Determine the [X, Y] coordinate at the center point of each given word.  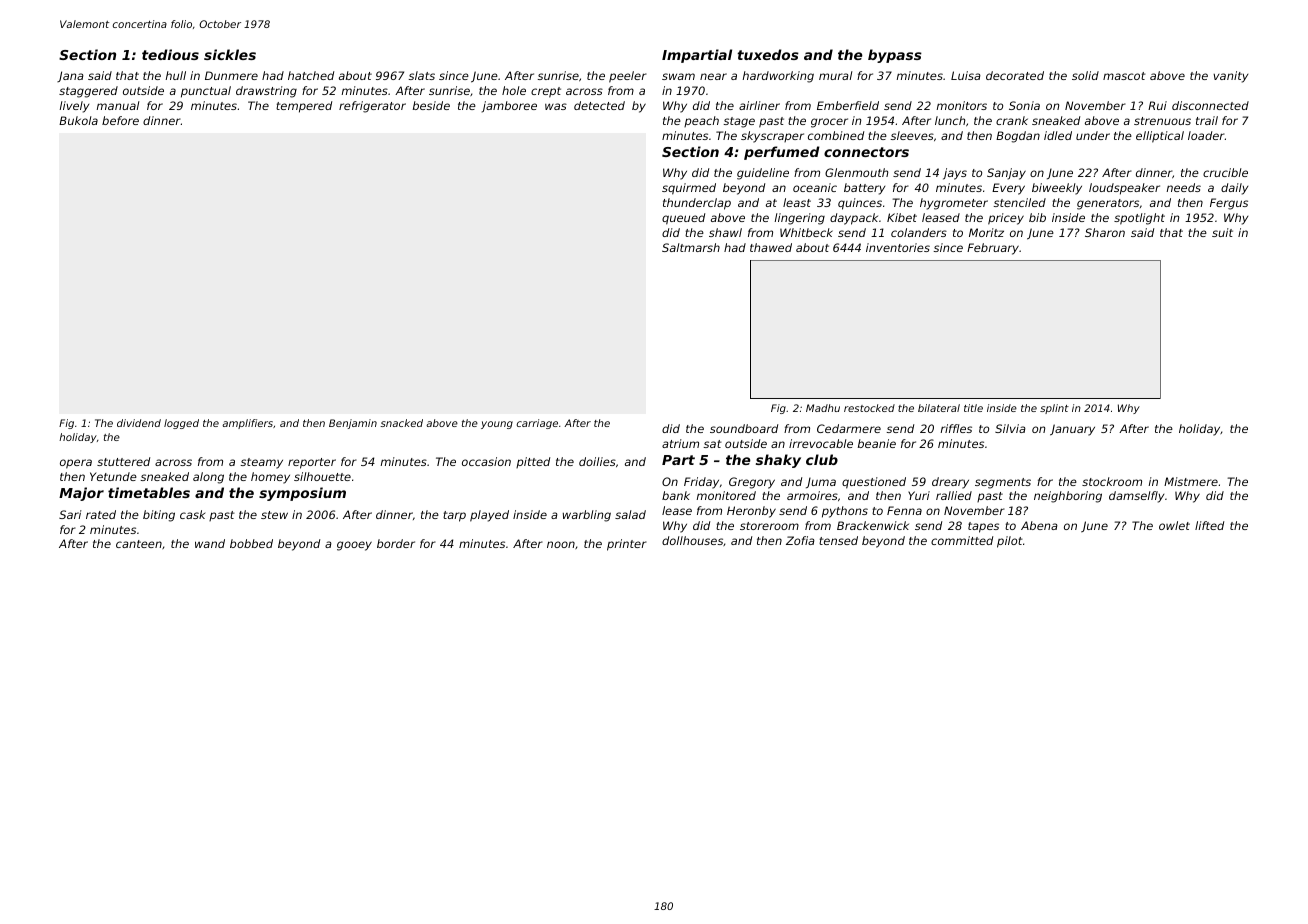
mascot [1124, 76]
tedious [170, 54]
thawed [771, 247]
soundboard [744, 428]
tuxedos [768, 54]
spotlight [1139, 219]
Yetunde [113, 476]
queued [683, 219]
